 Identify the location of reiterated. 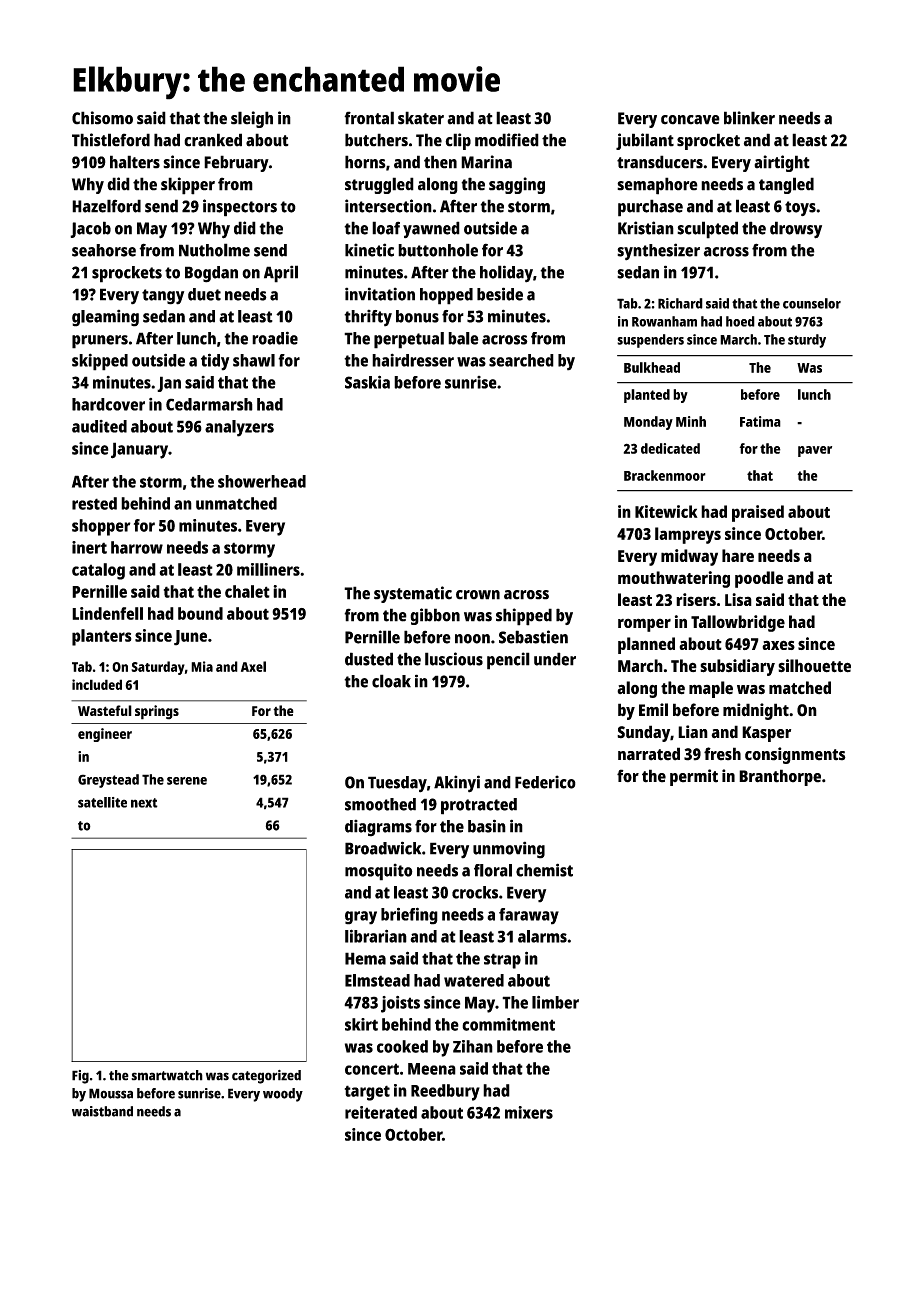
(381, 1112).
